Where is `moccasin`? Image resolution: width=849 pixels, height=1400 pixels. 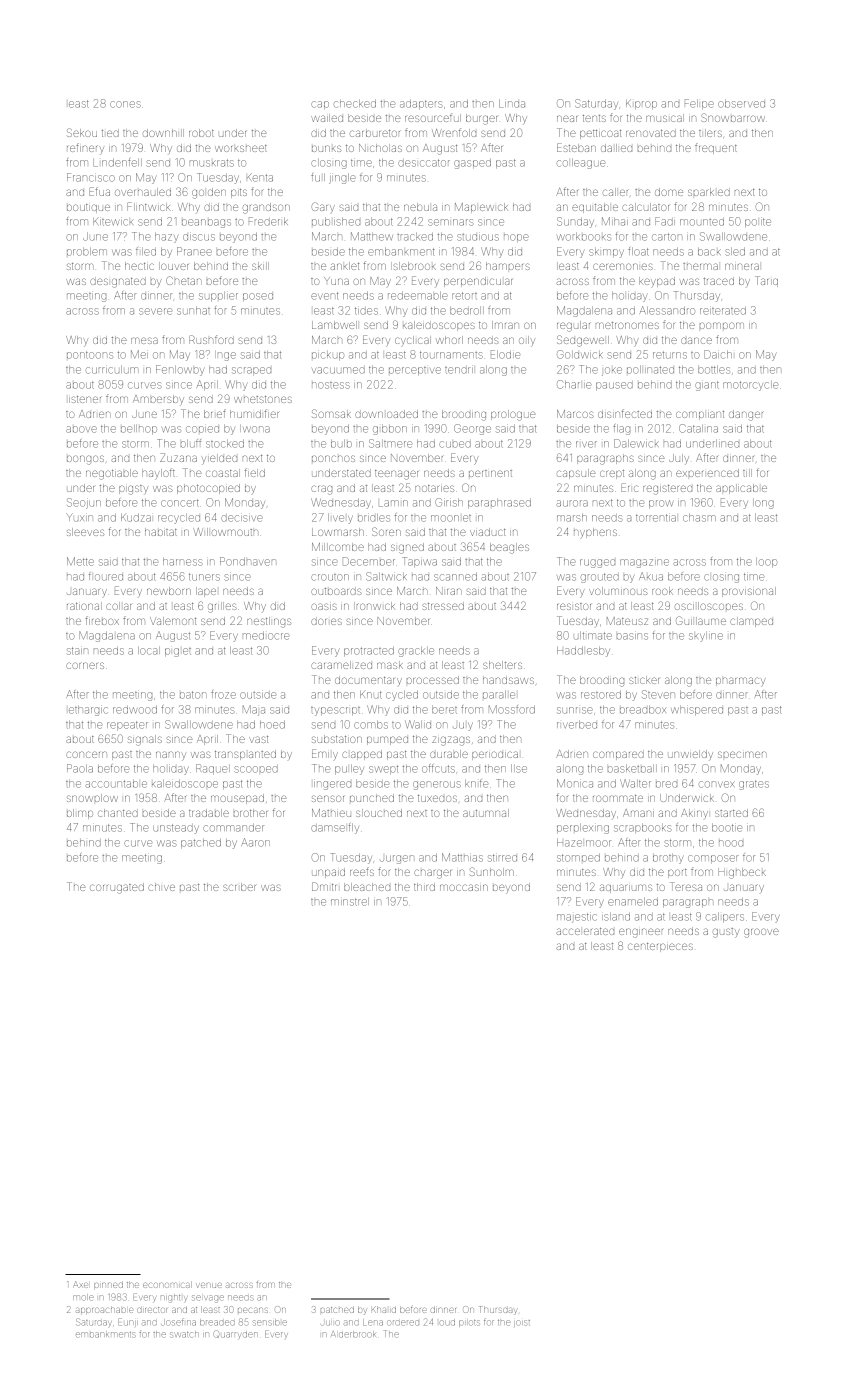 moccasin is located at coordinates (464, 887).
